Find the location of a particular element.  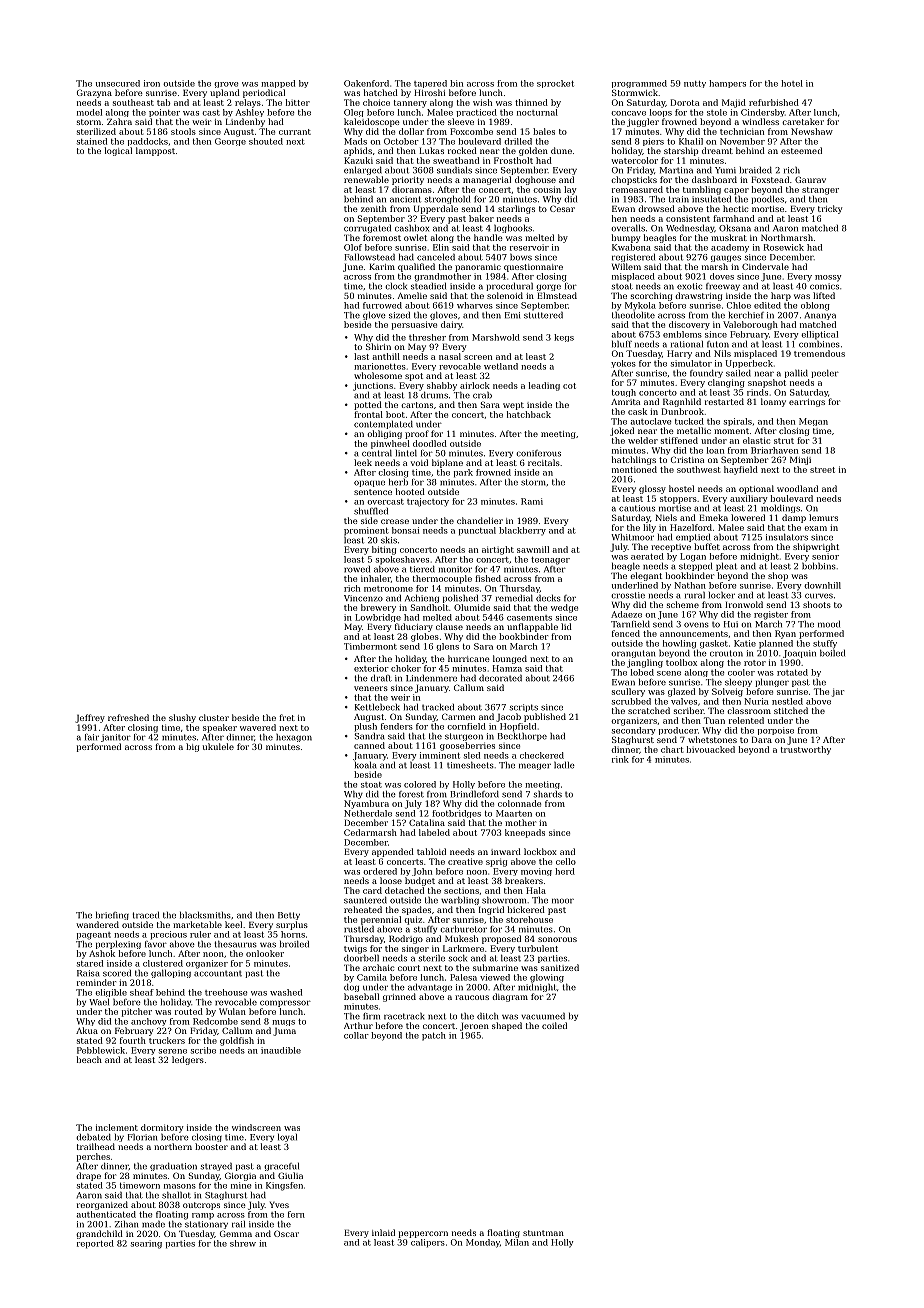

sonorous is located at coordinates (557, 939).
